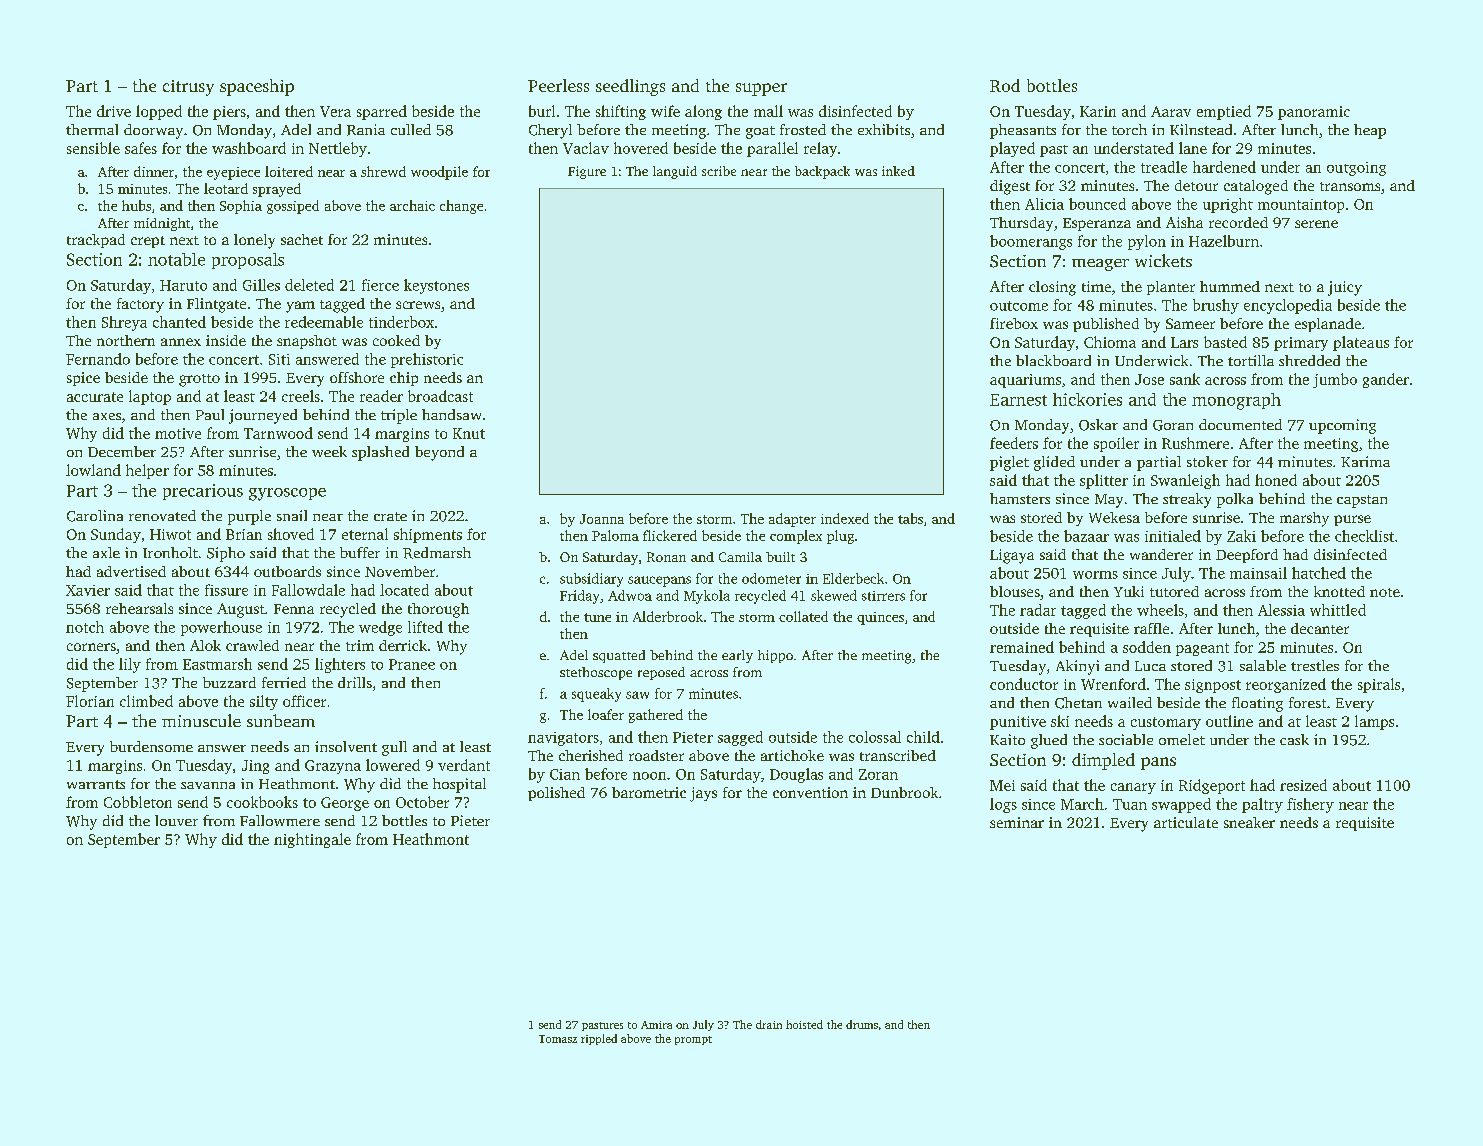 The width and height of the page is (1483, 1146). What do you see at coordinates (599, 1039) in the page?
I see `rippled` at bounding box center [599, 1039].
